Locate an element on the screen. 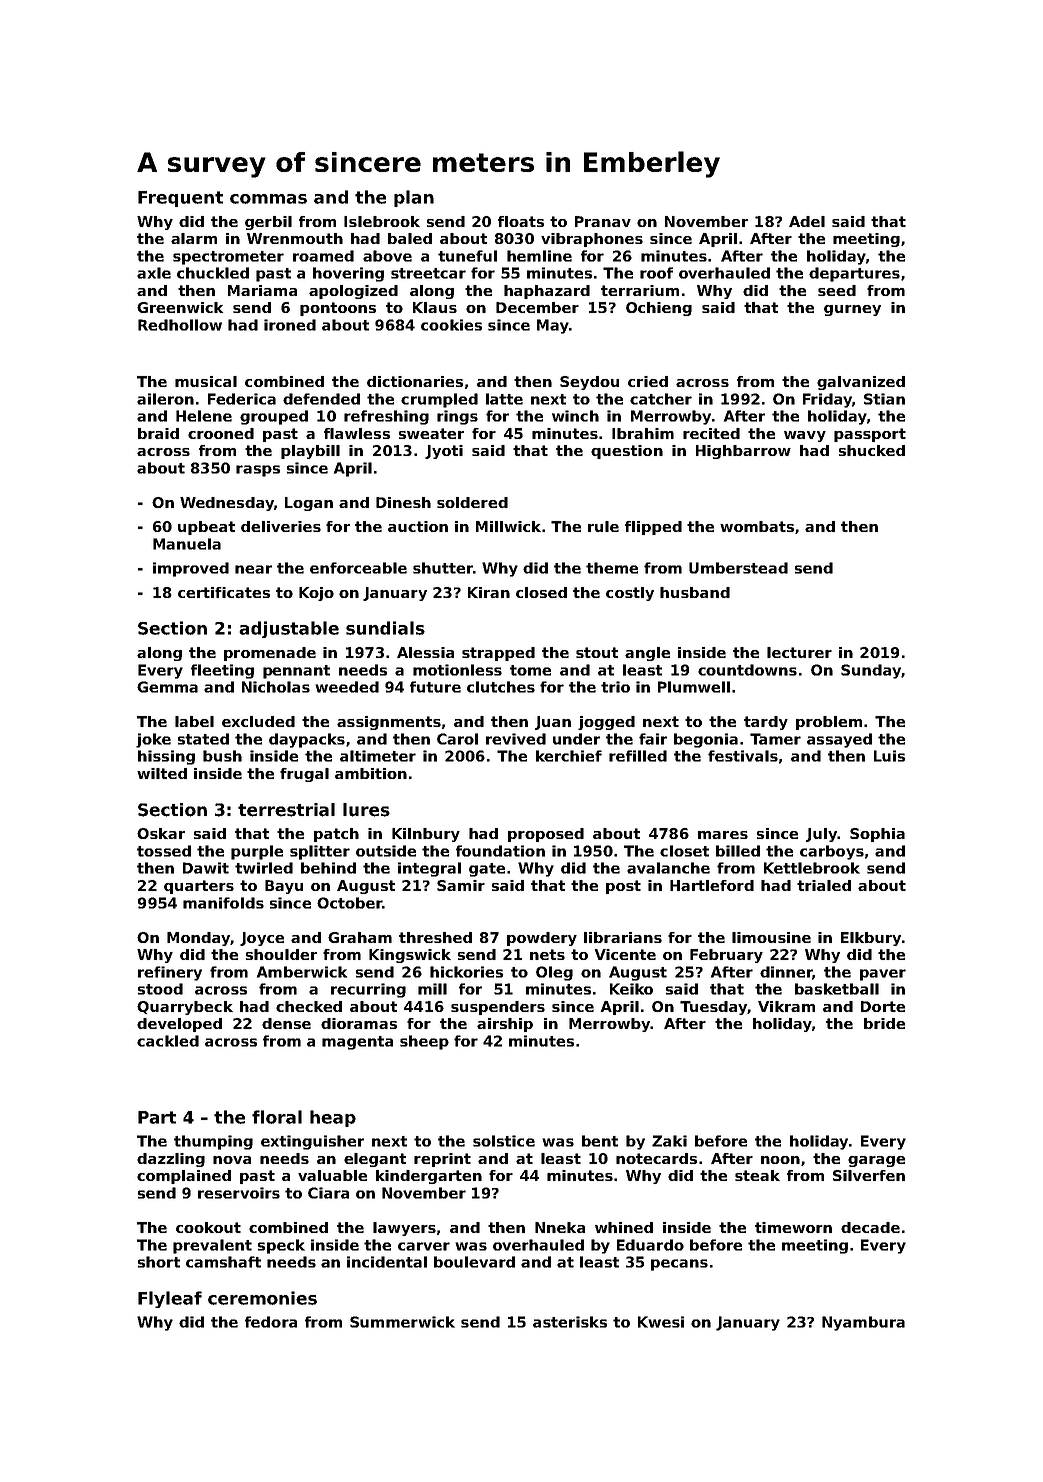 Image resolution: width=1043 pixels, height=1482 pixels. Pranav is located at coordinates (603, 221).
